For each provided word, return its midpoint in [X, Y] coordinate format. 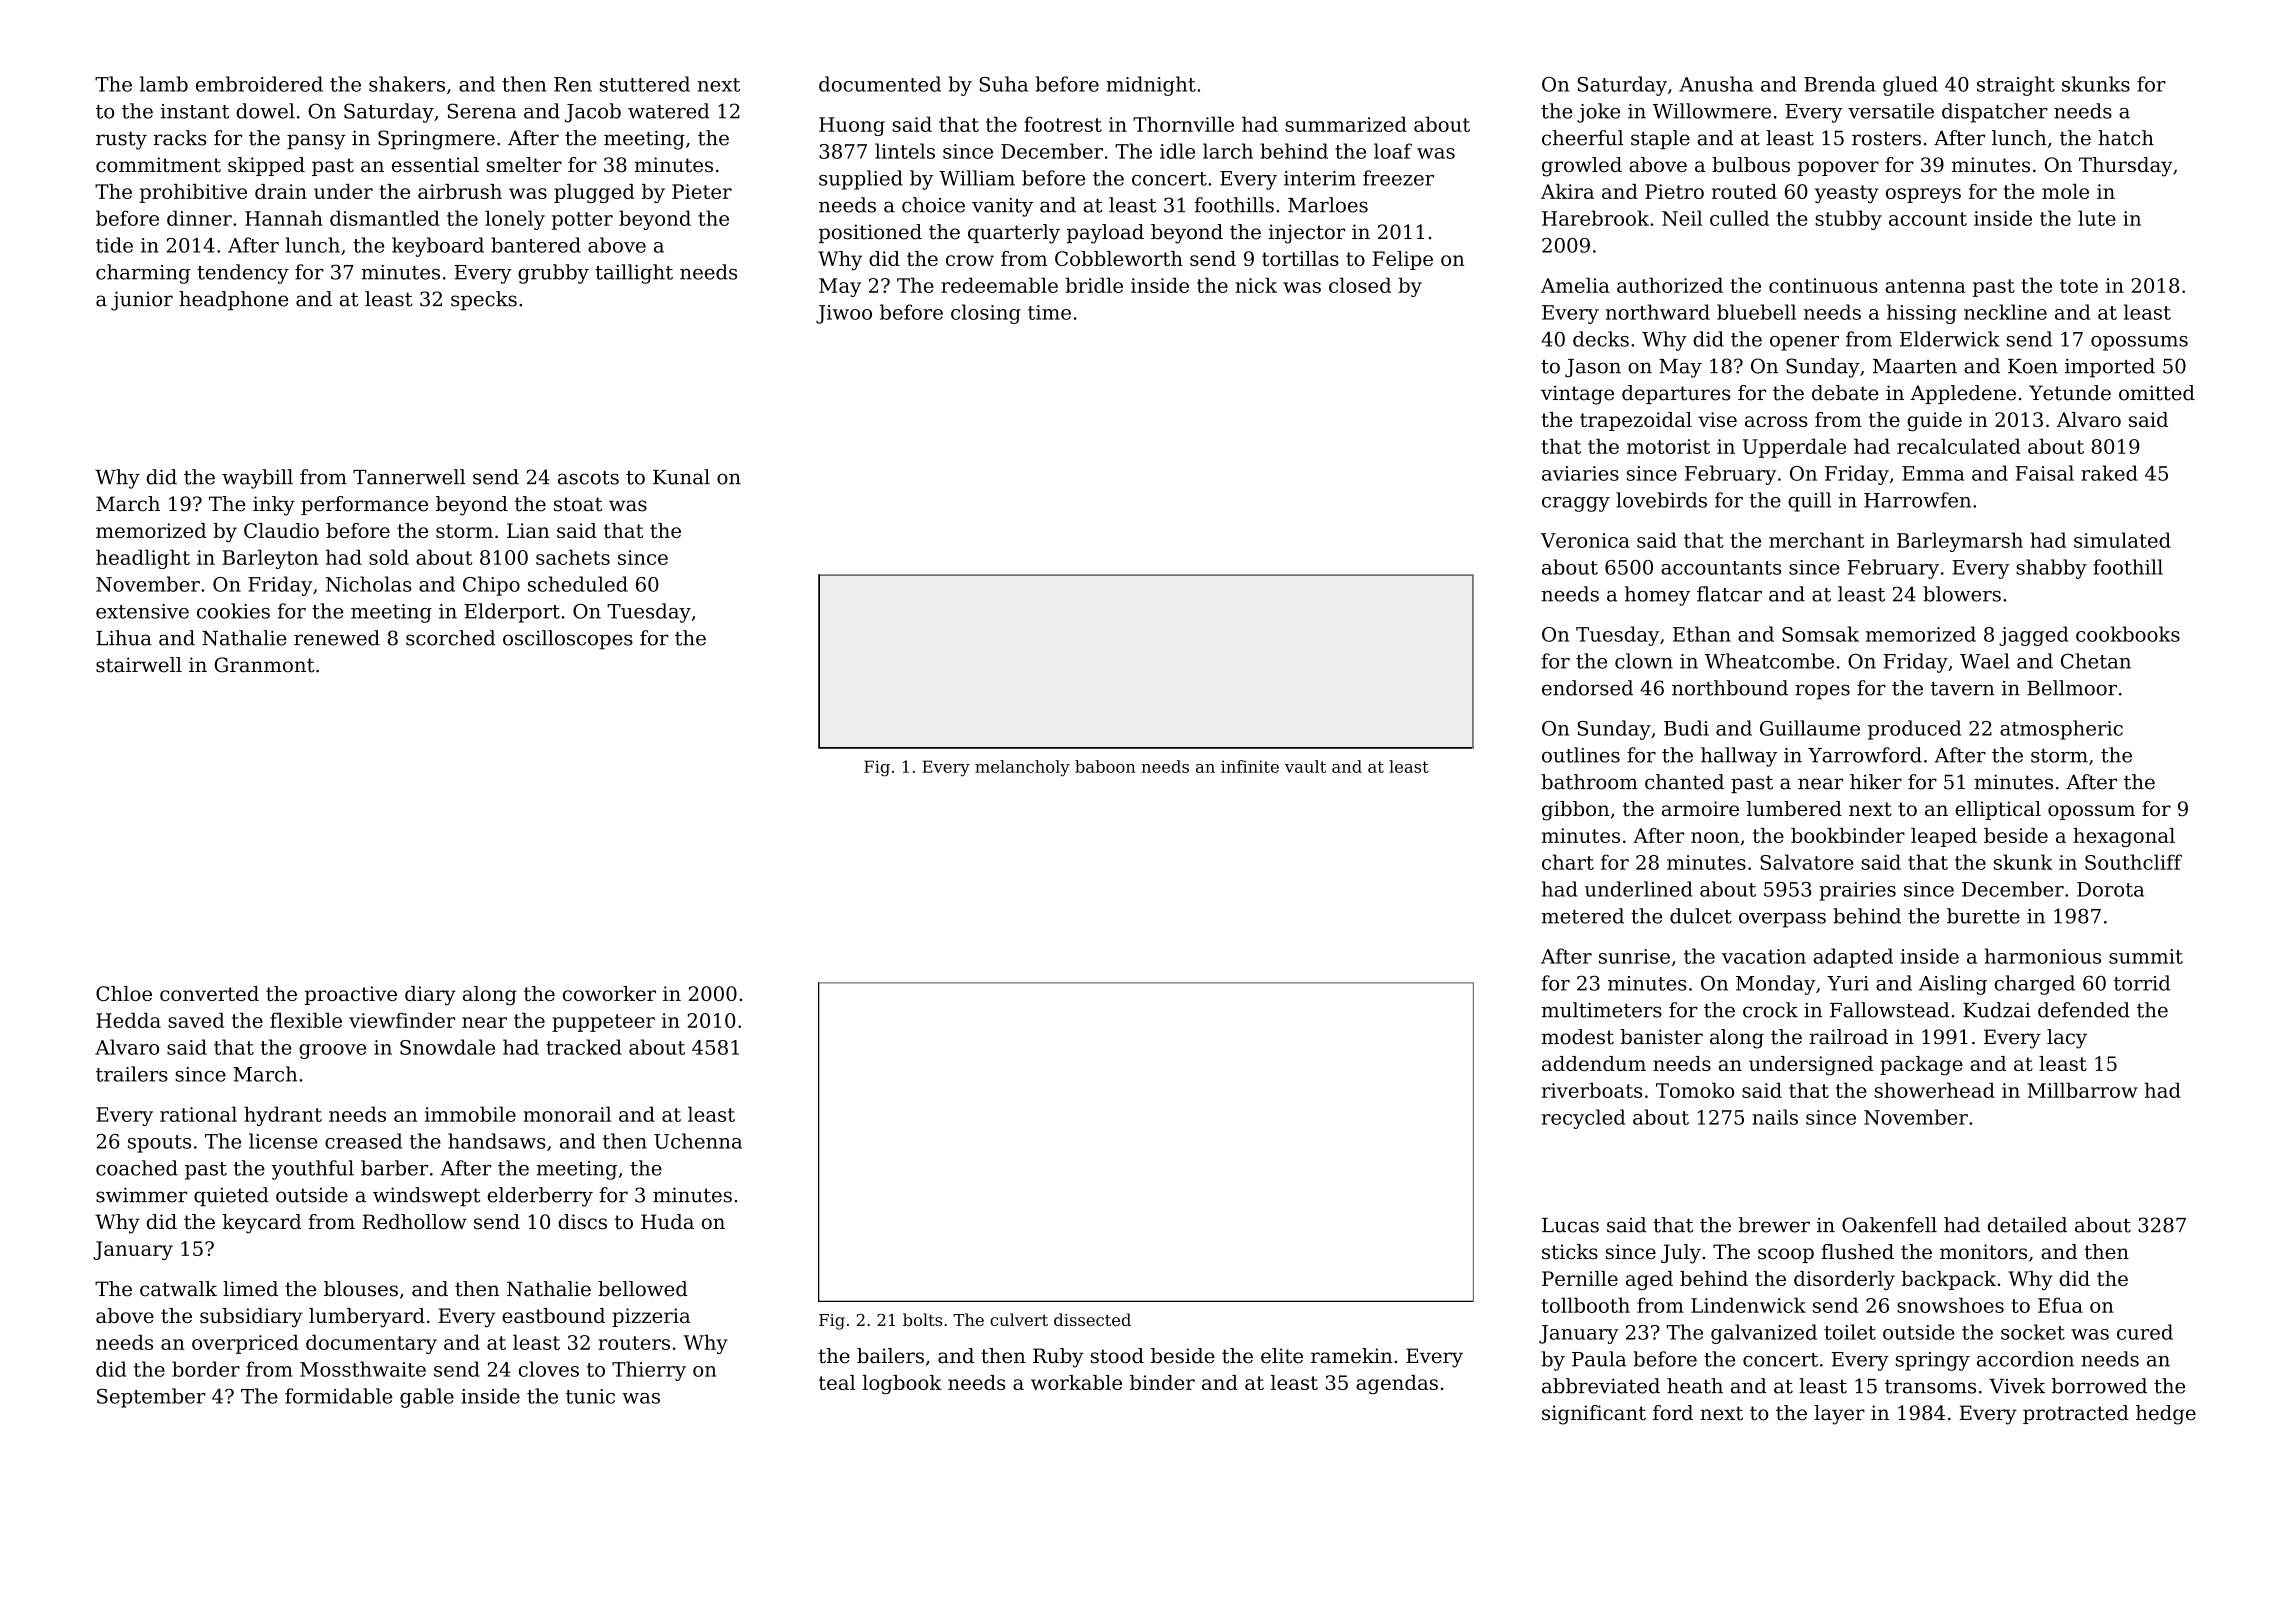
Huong [852, 126]
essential [435, 164]
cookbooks [2128, 634]
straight [2016, 86]
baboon [1105, 766]
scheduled [578, 584]
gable [427, 1398]
